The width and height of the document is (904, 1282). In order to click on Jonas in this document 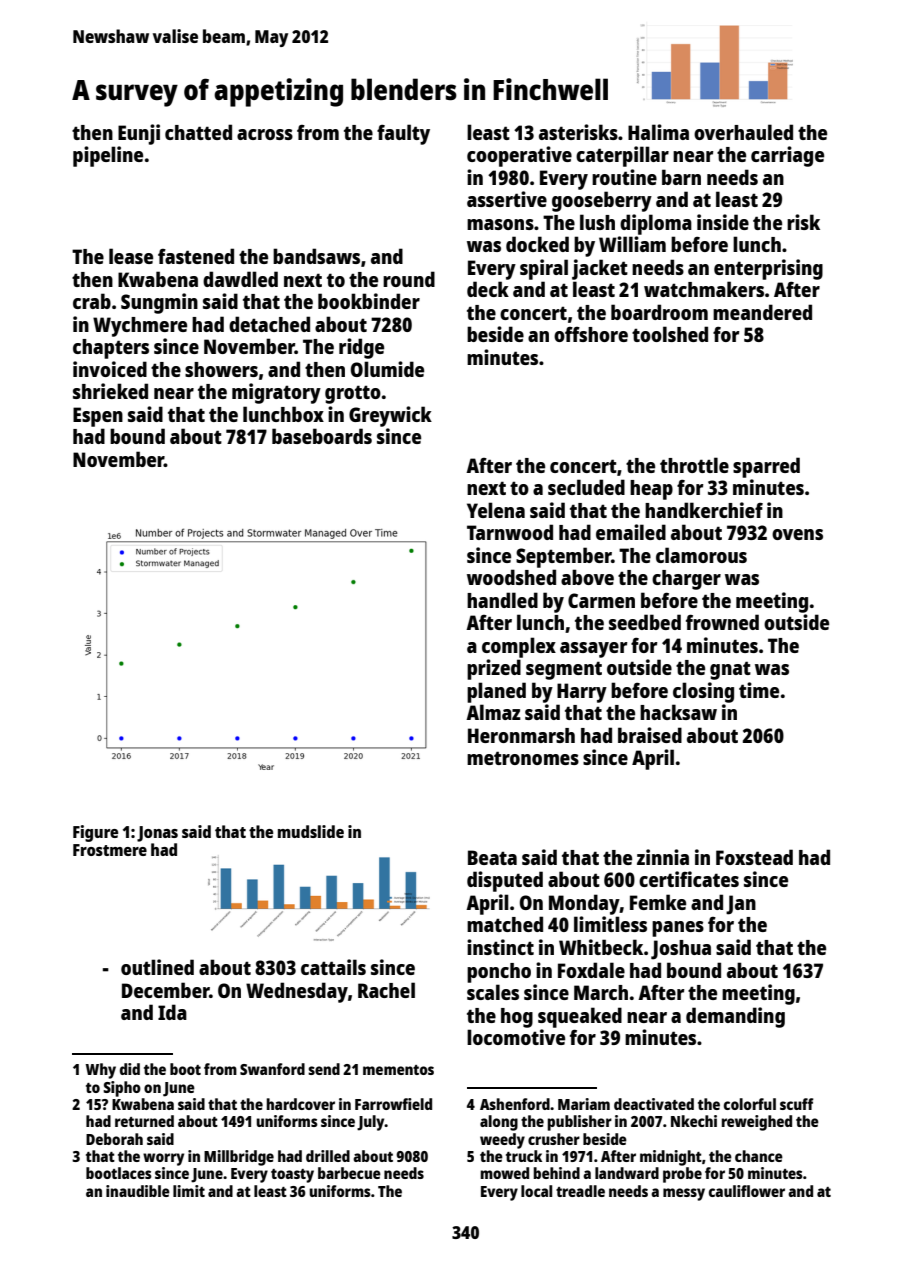, I will do `click(157, 834)`.
